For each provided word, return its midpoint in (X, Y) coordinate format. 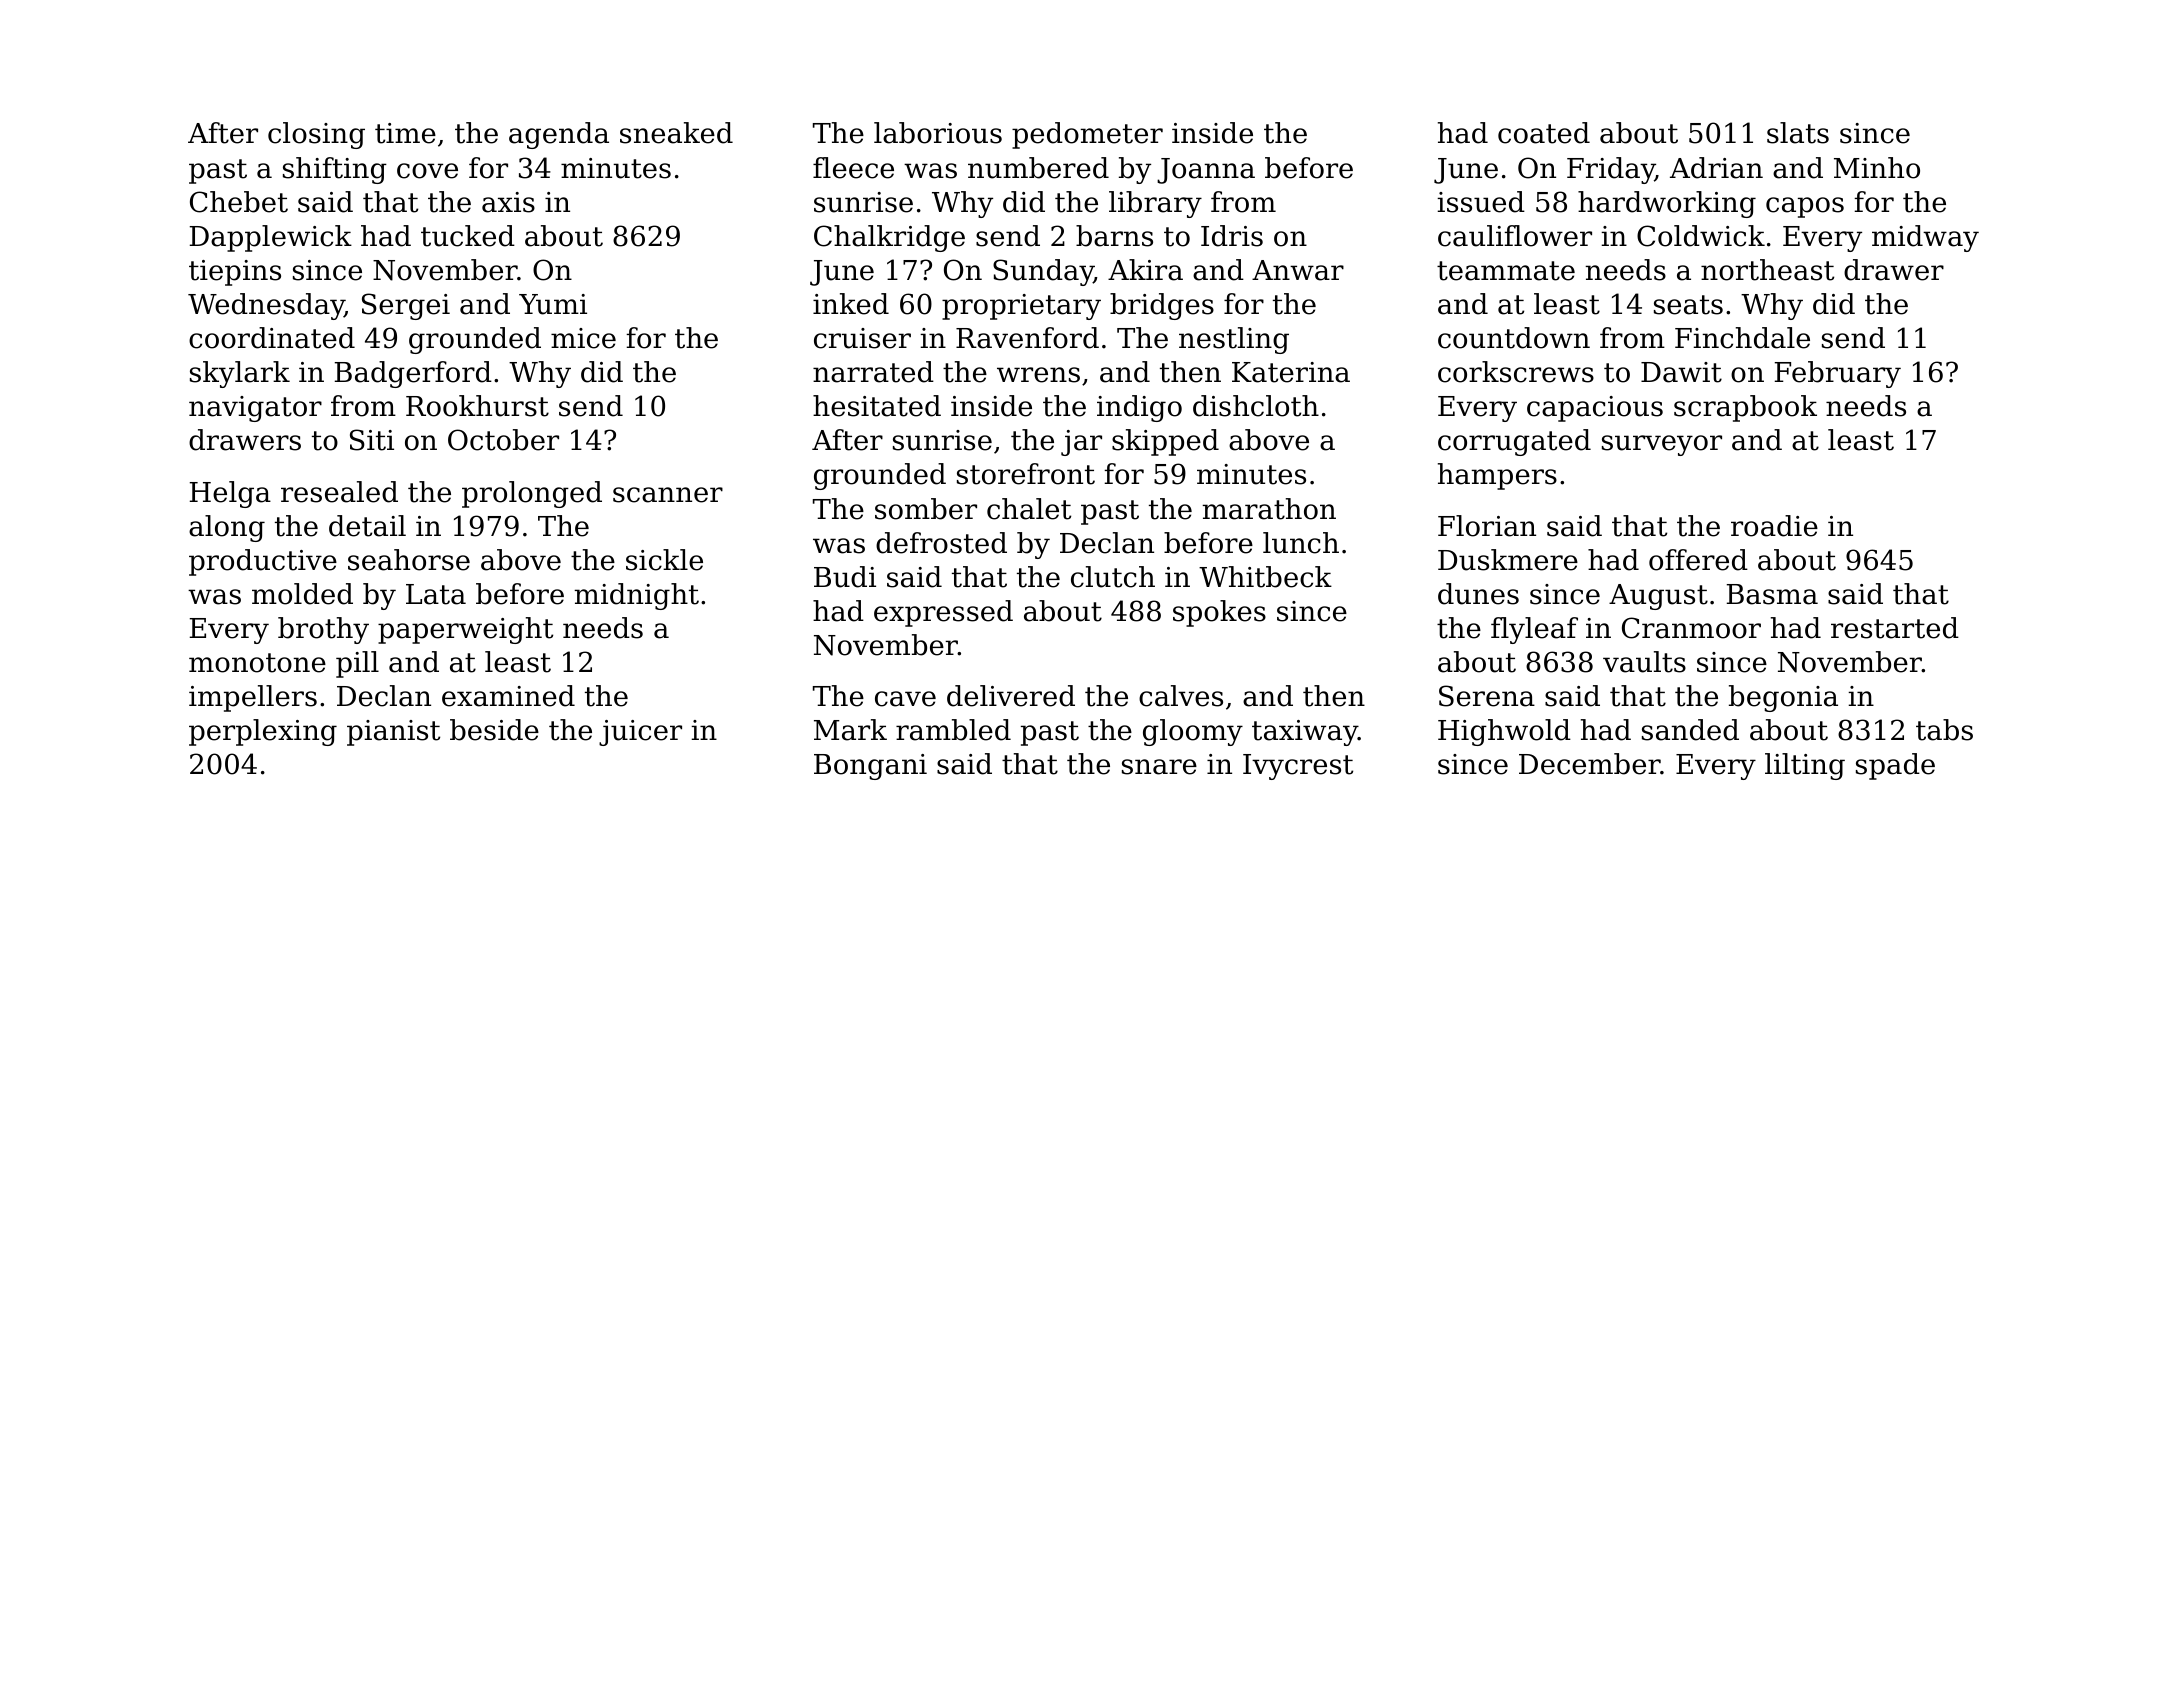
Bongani (870, 767)
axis (508, 202)
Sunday (1043, 272)
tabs (1944, 730)
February (1838, 374)
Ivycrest (1298, 767)
